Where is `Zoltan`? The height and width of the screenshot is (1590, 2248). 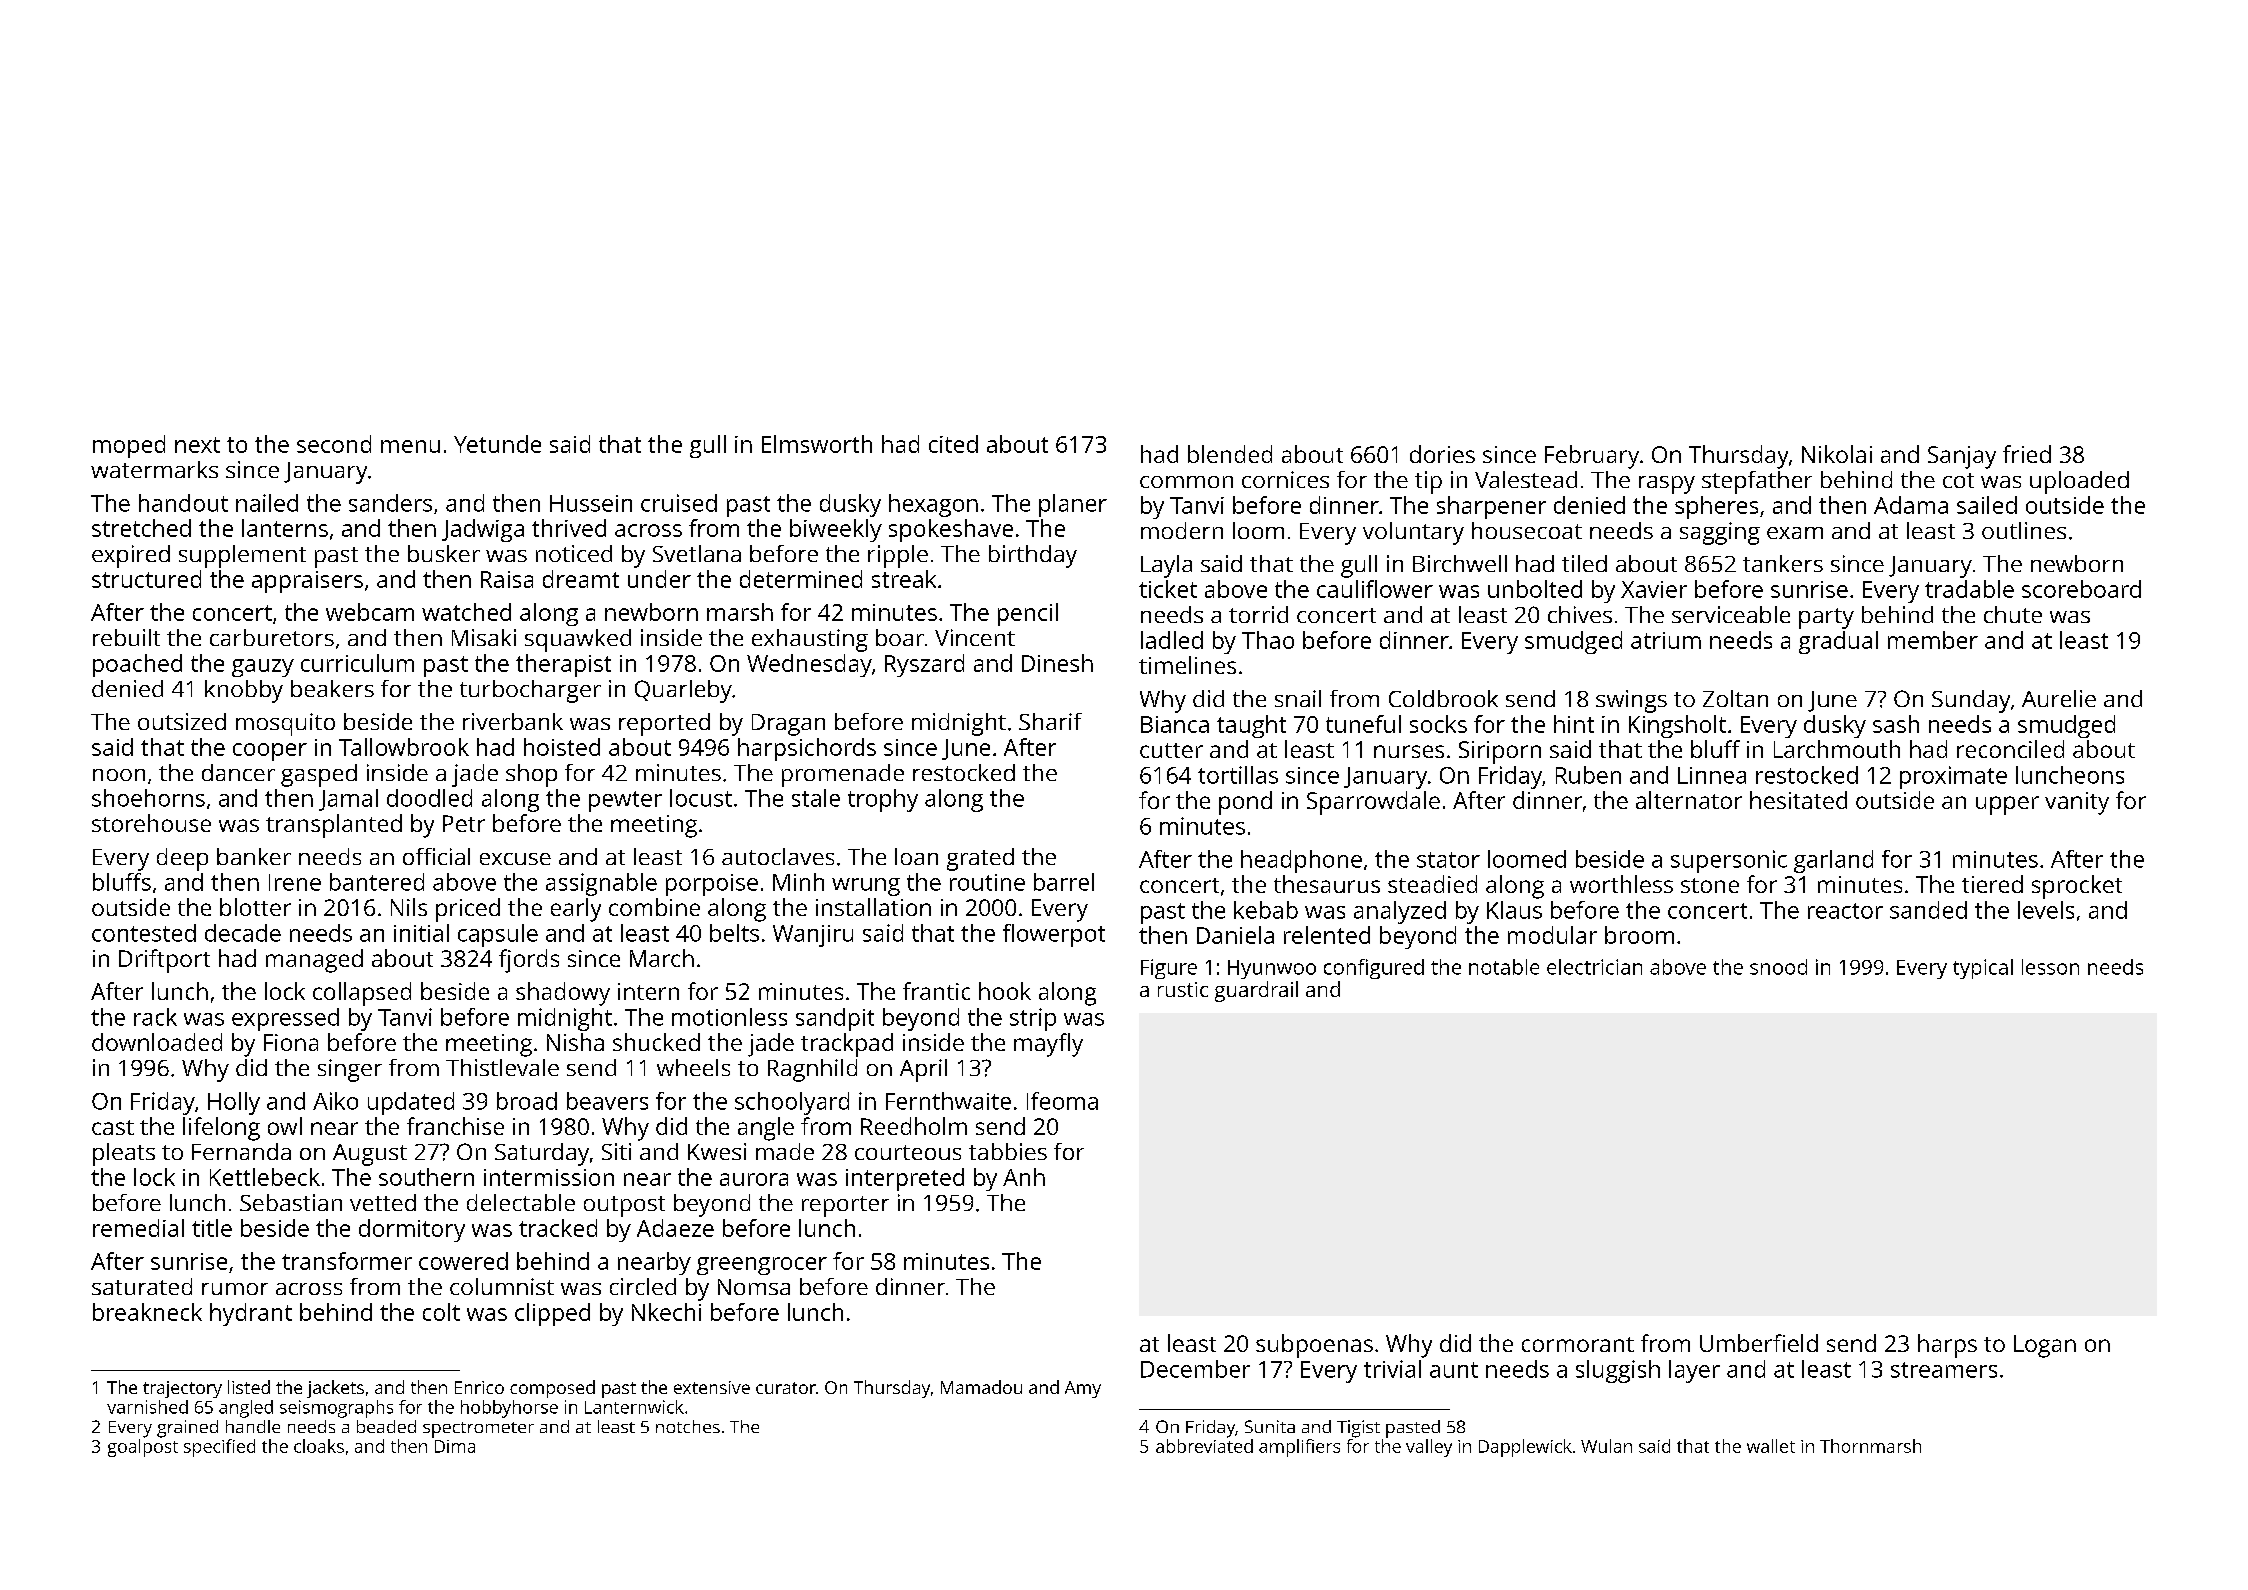 Zoltan is located at coordinates (1735, 698).
